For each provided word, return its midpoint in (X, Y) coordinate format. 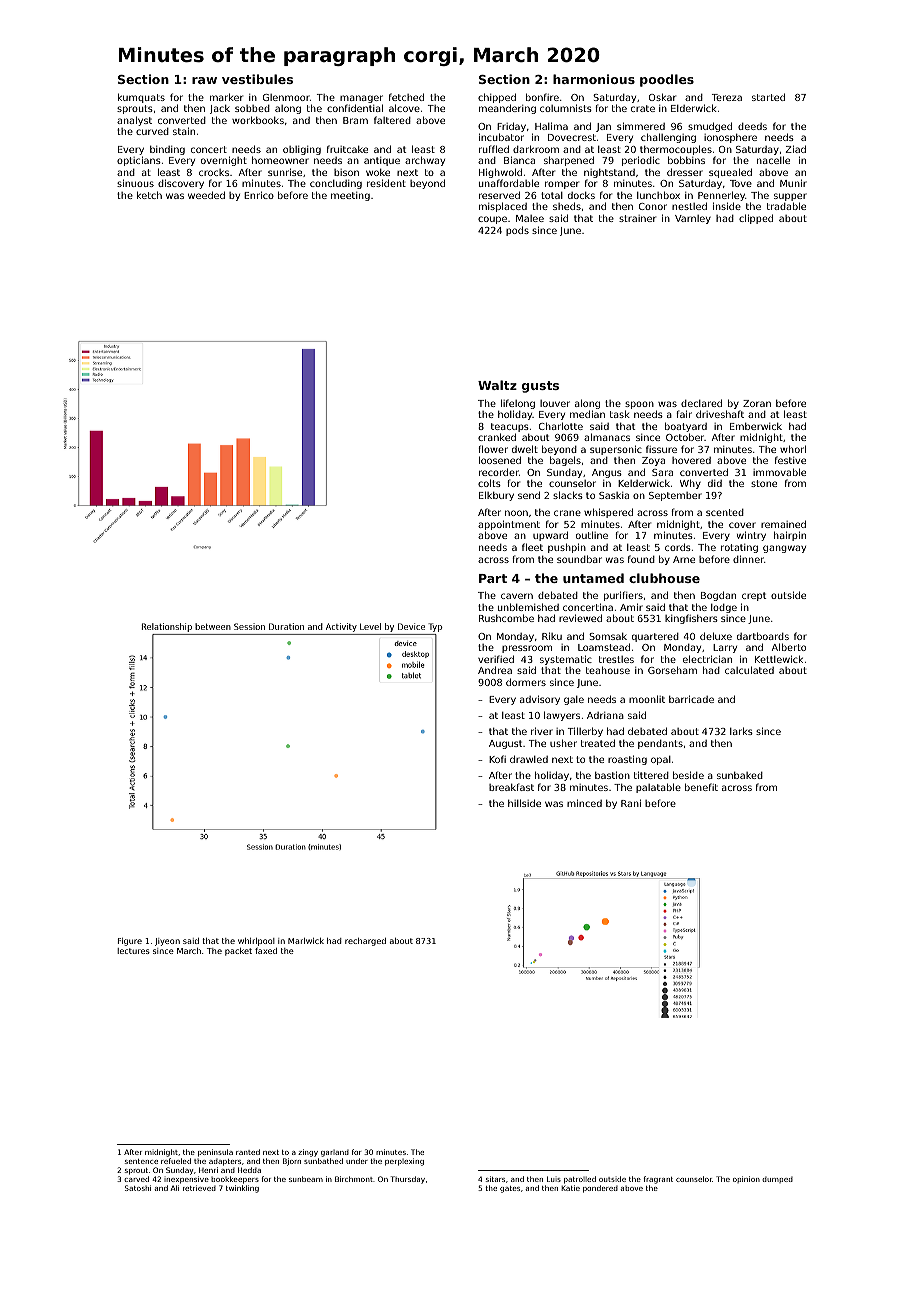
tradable (786, 206)
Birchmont (354, 1179)
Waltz (497, 385)
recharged (365, 942)
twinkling (242, 1189)
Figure (130, 942)
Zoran (757, 403)
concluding (336, 184)
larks (741, 731)
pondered (600, 1189)
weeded (206, 195)
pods (517, 231)
